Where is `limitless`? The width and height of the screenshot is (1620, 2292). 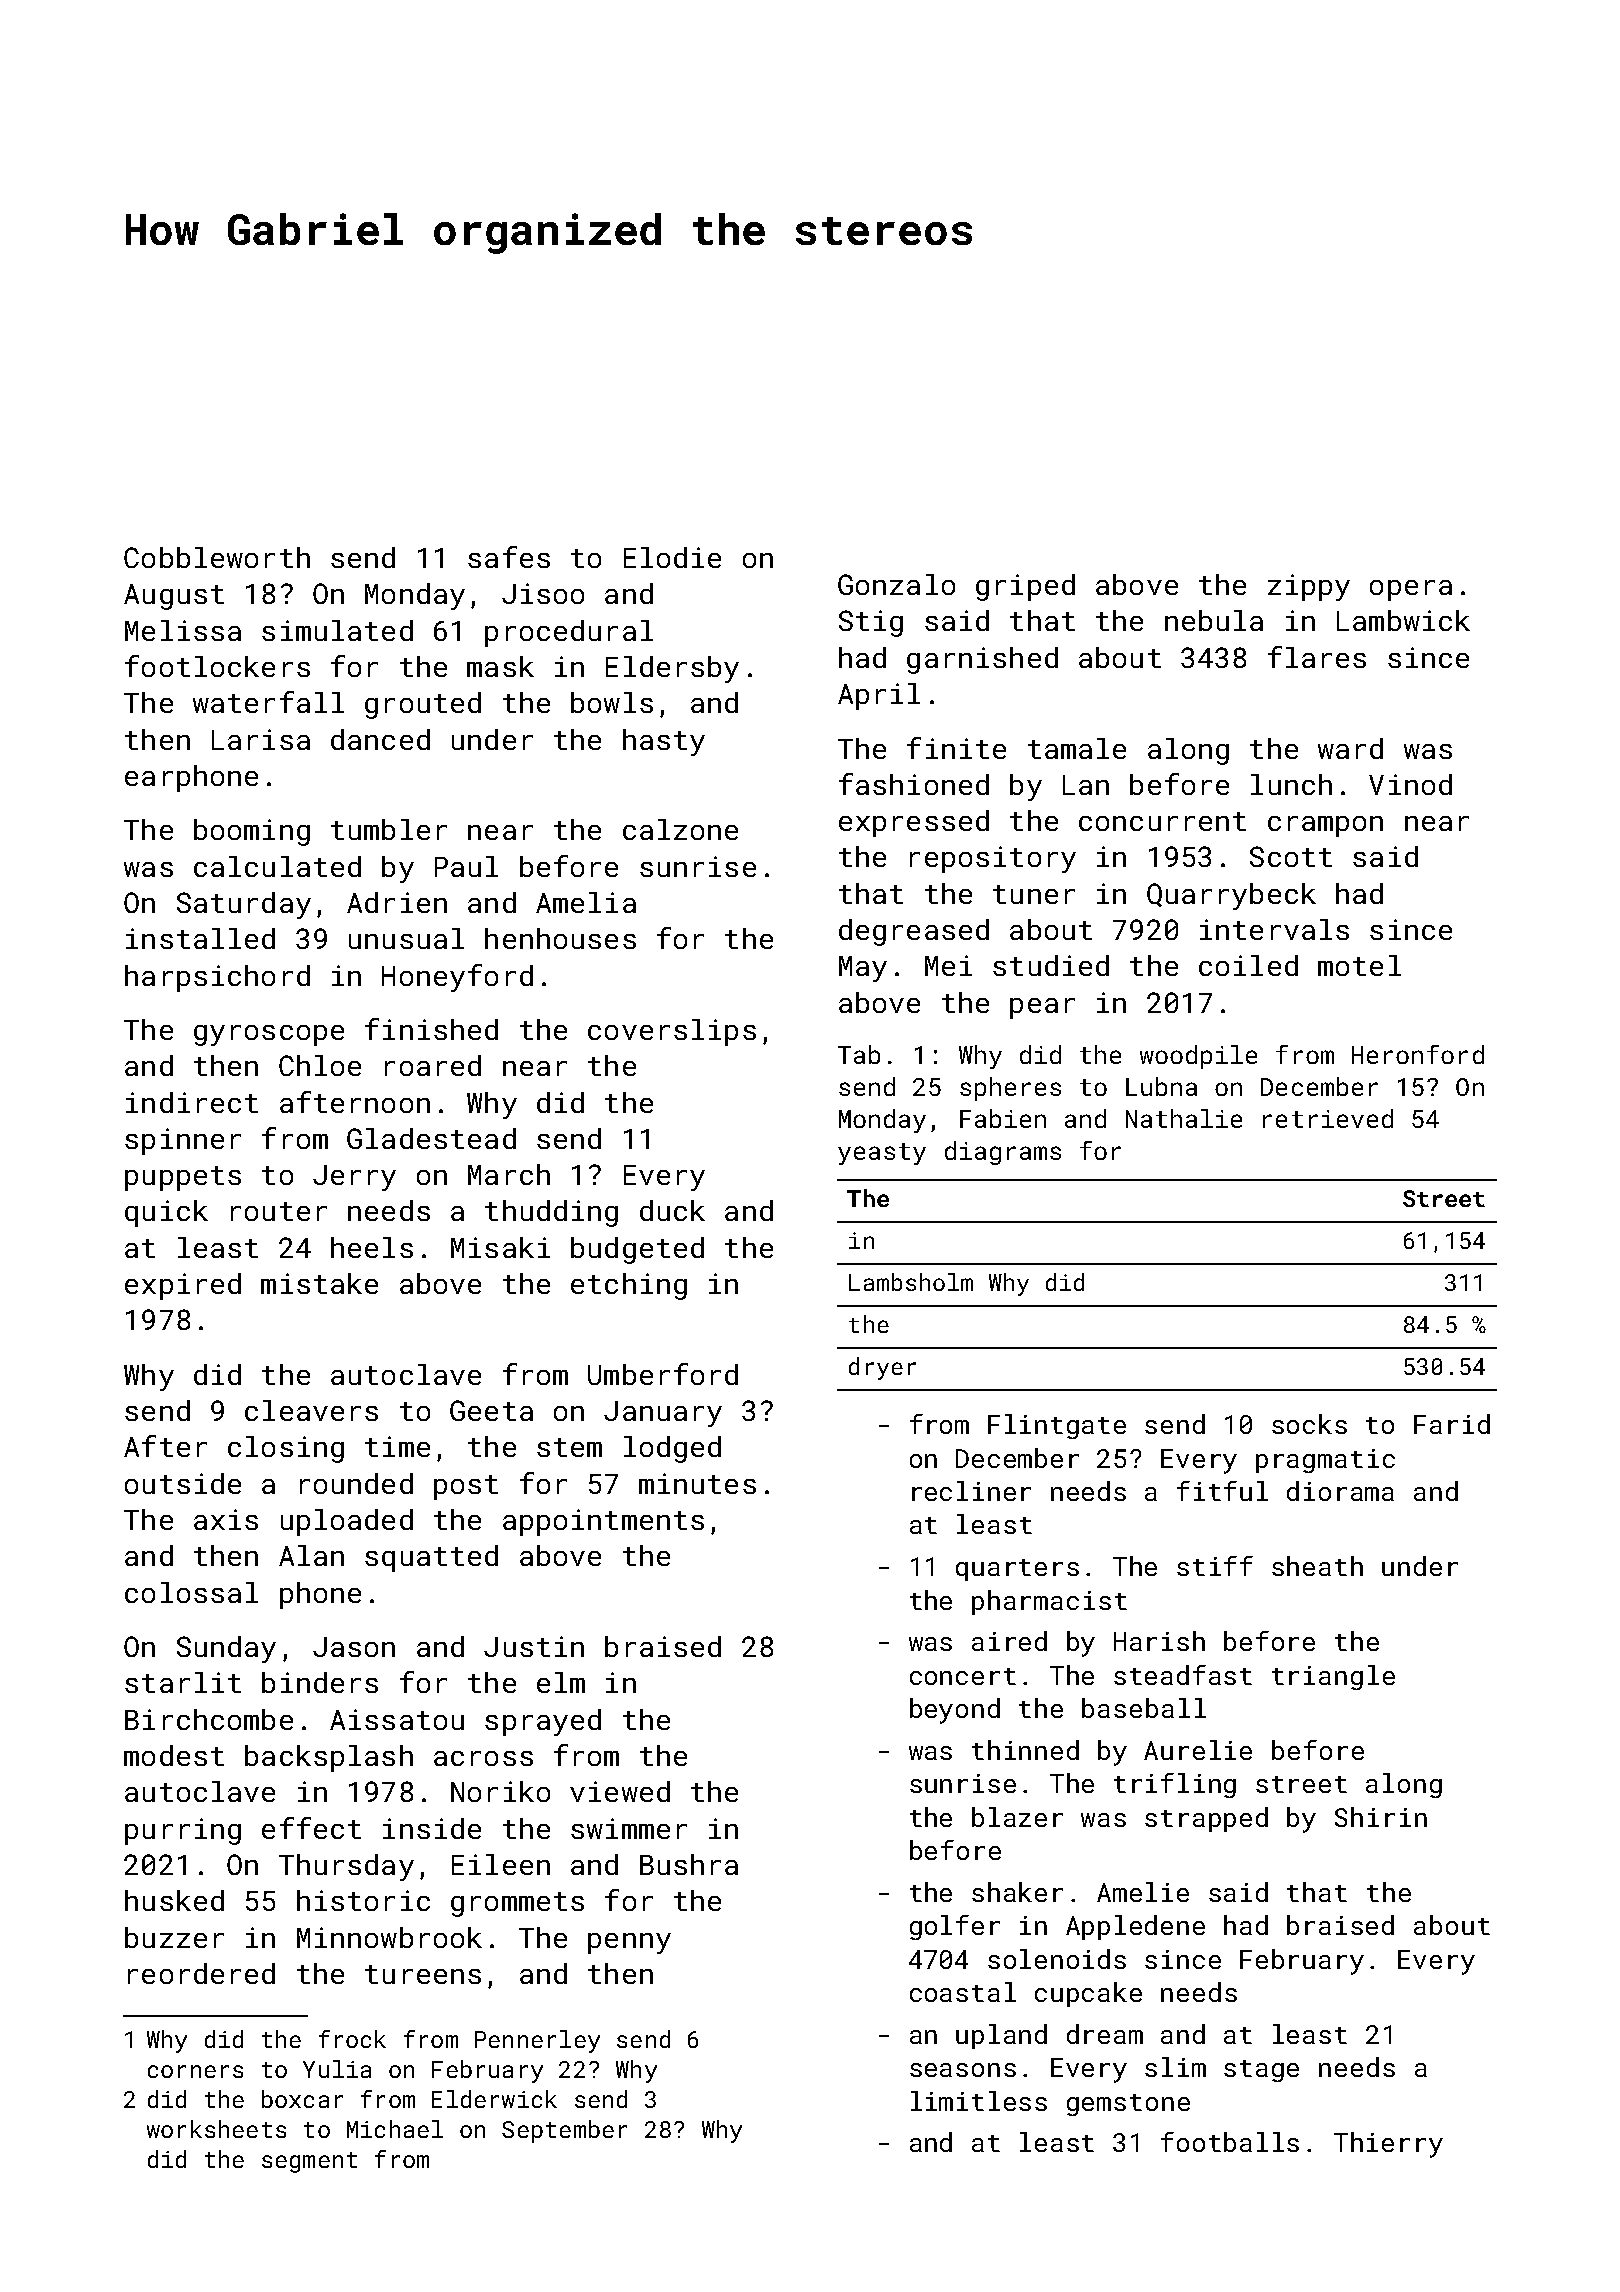
limitless is located at coordinates (979, 2101).
